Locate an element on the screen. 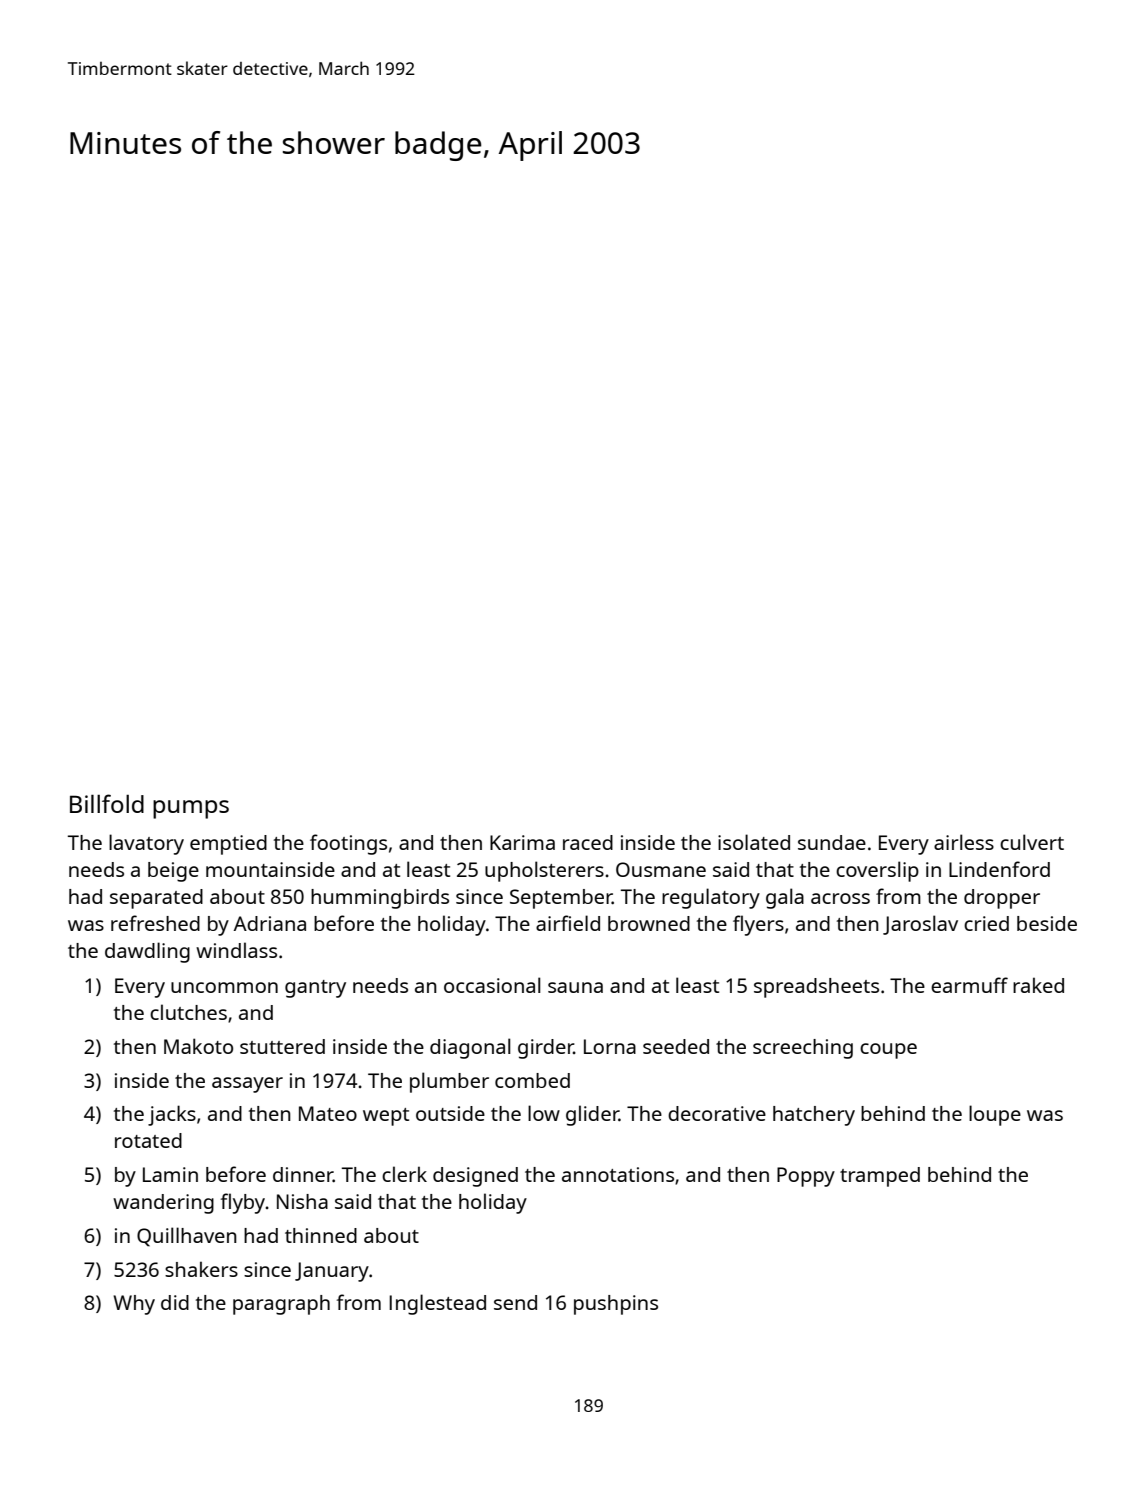  Adriana is located at coordinates (270, 923).
